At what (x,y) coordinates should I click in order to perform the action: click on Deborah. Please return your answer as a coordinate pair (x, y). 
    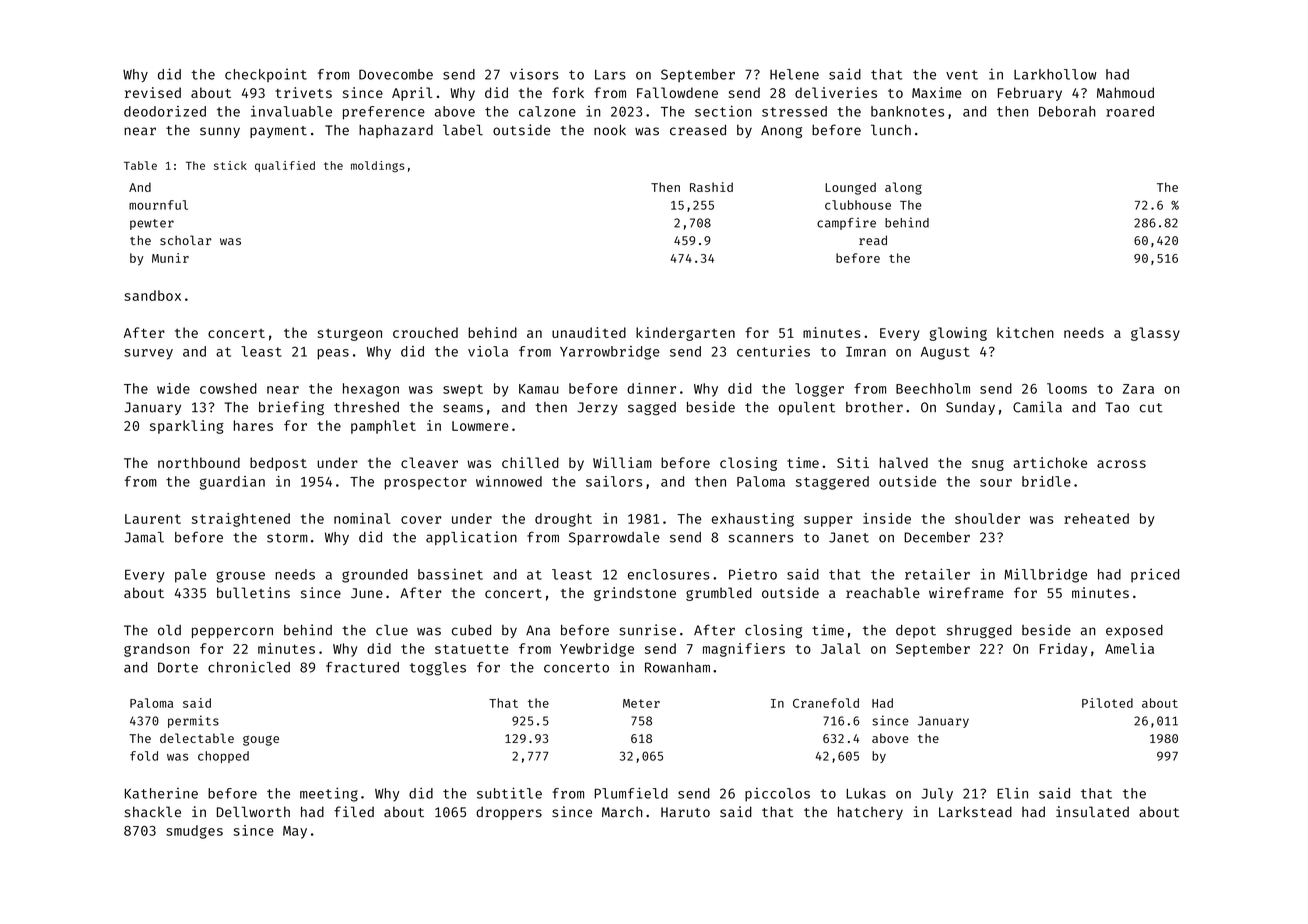
    Looking at the image, I should click on (1067, 111).
